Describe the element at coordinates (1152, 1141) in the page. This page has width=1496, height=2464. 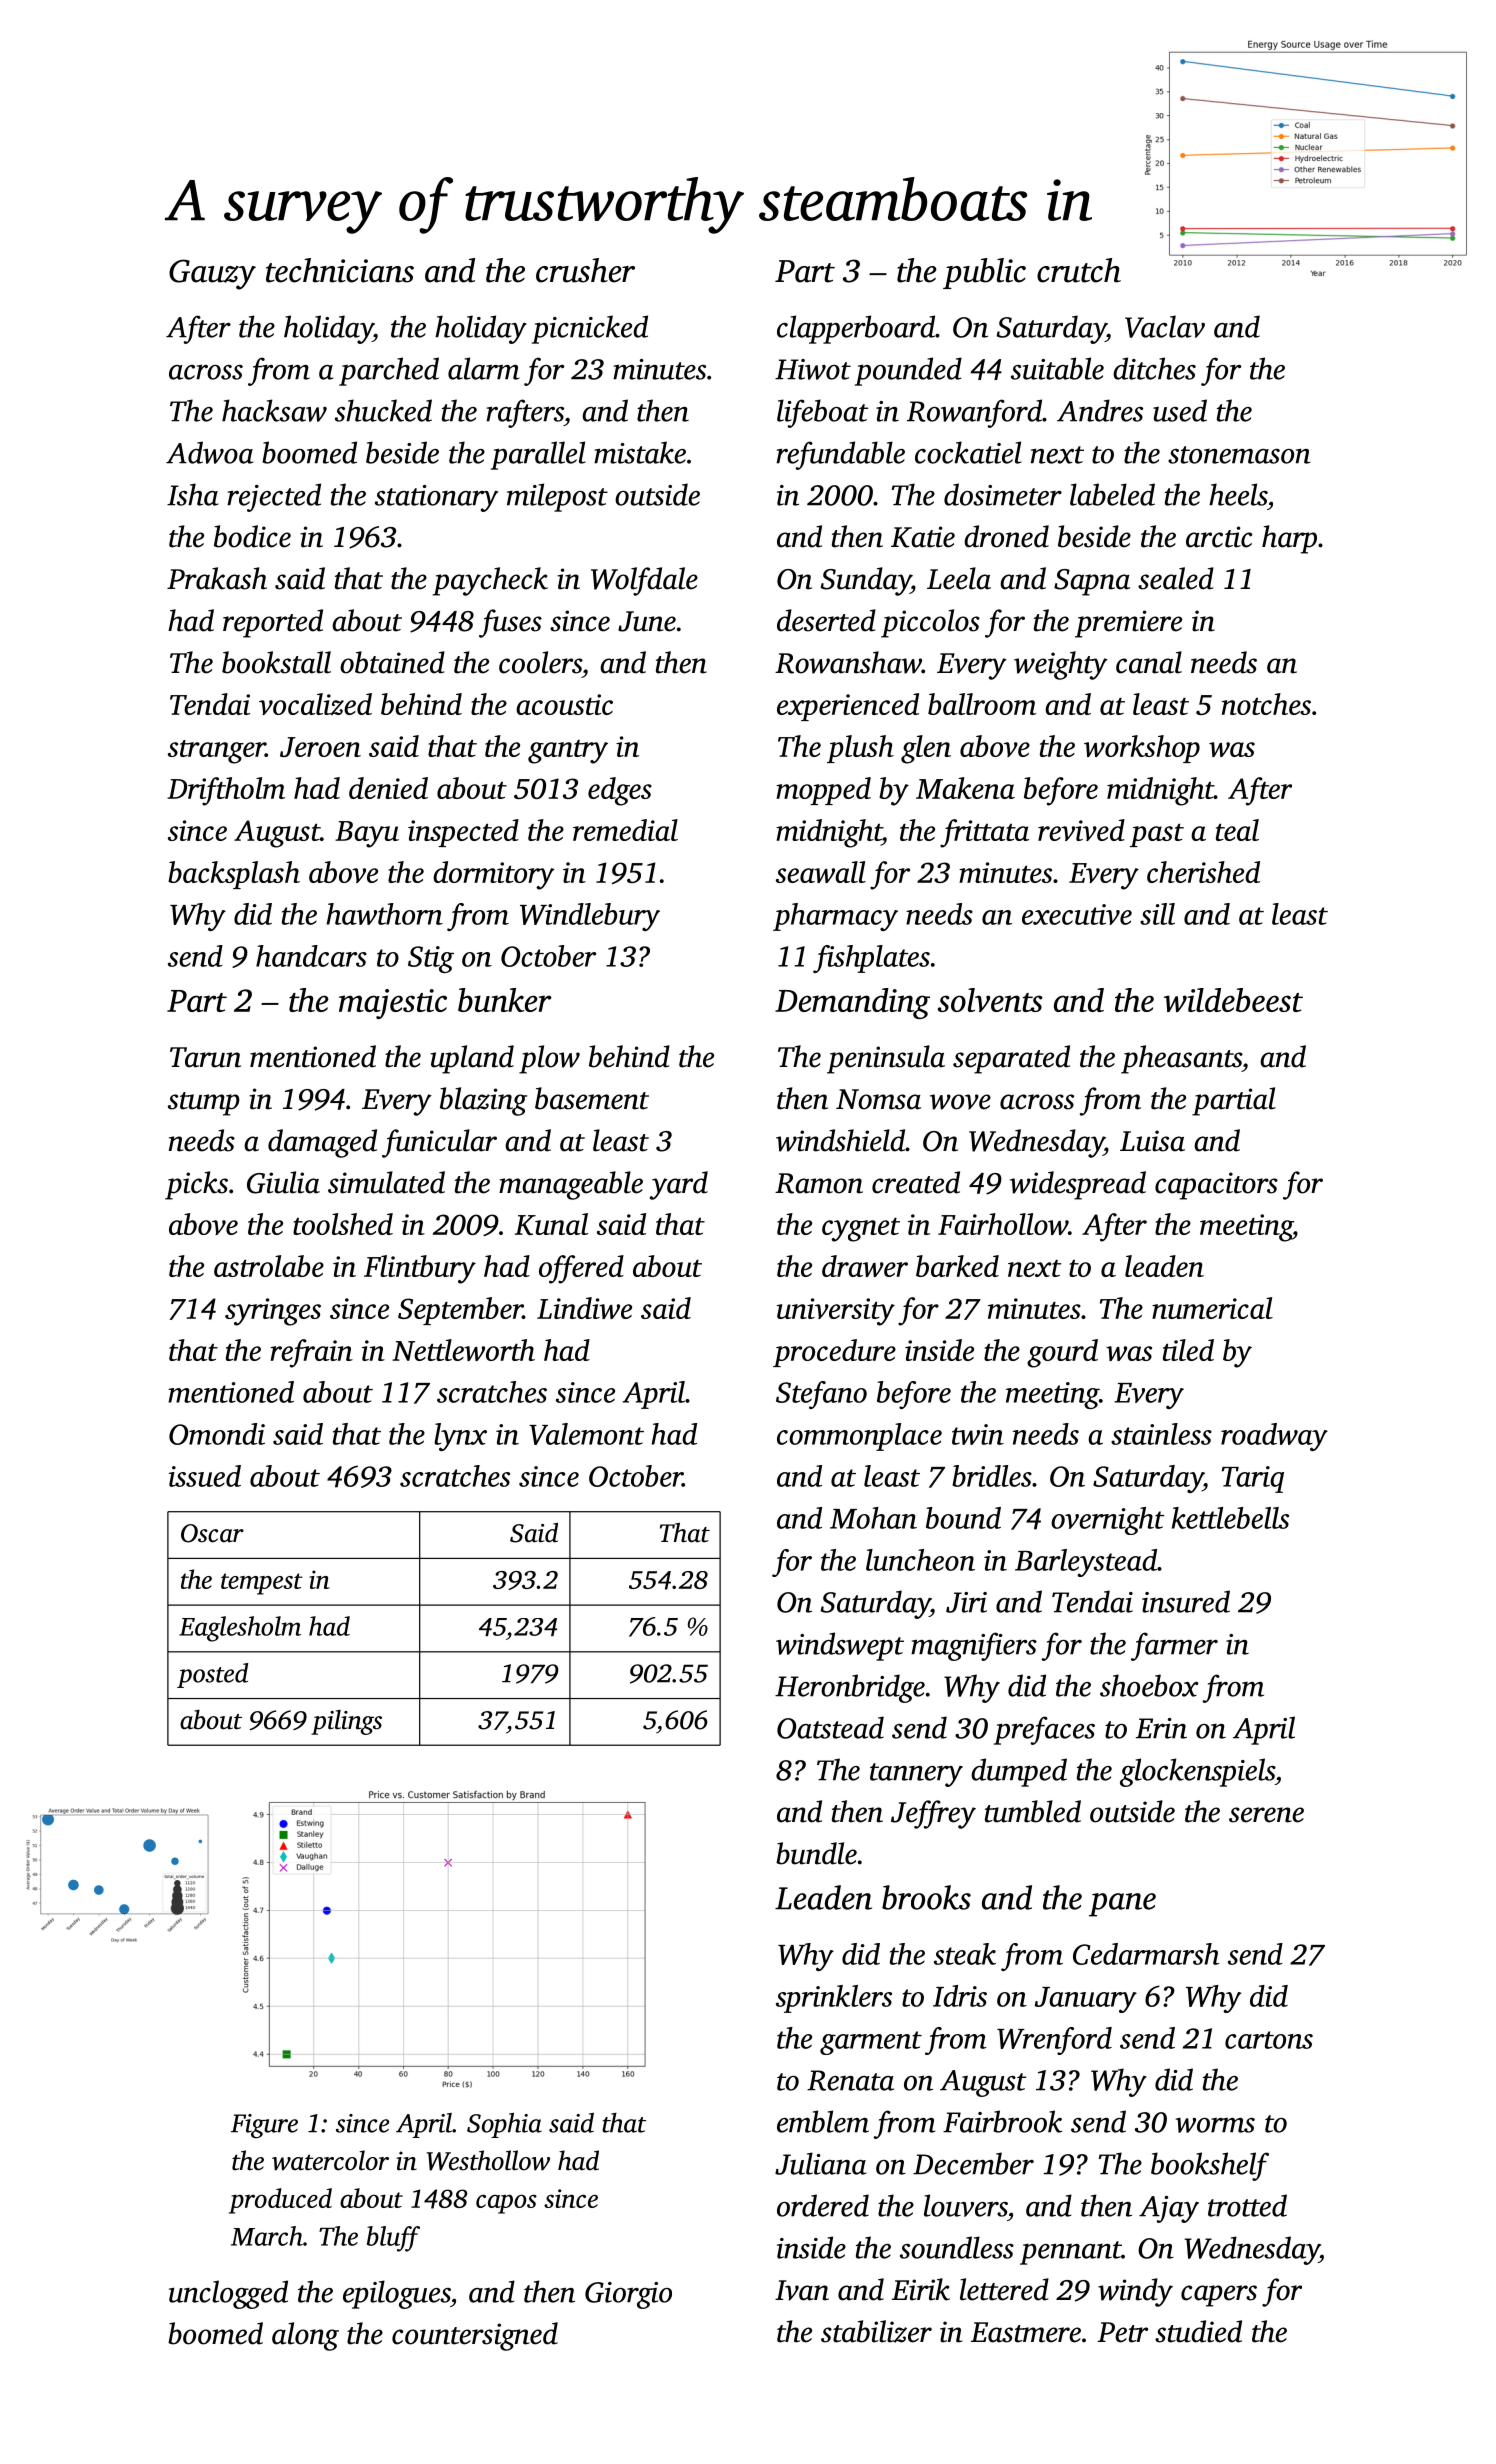
I see `Luisa` at that location.
